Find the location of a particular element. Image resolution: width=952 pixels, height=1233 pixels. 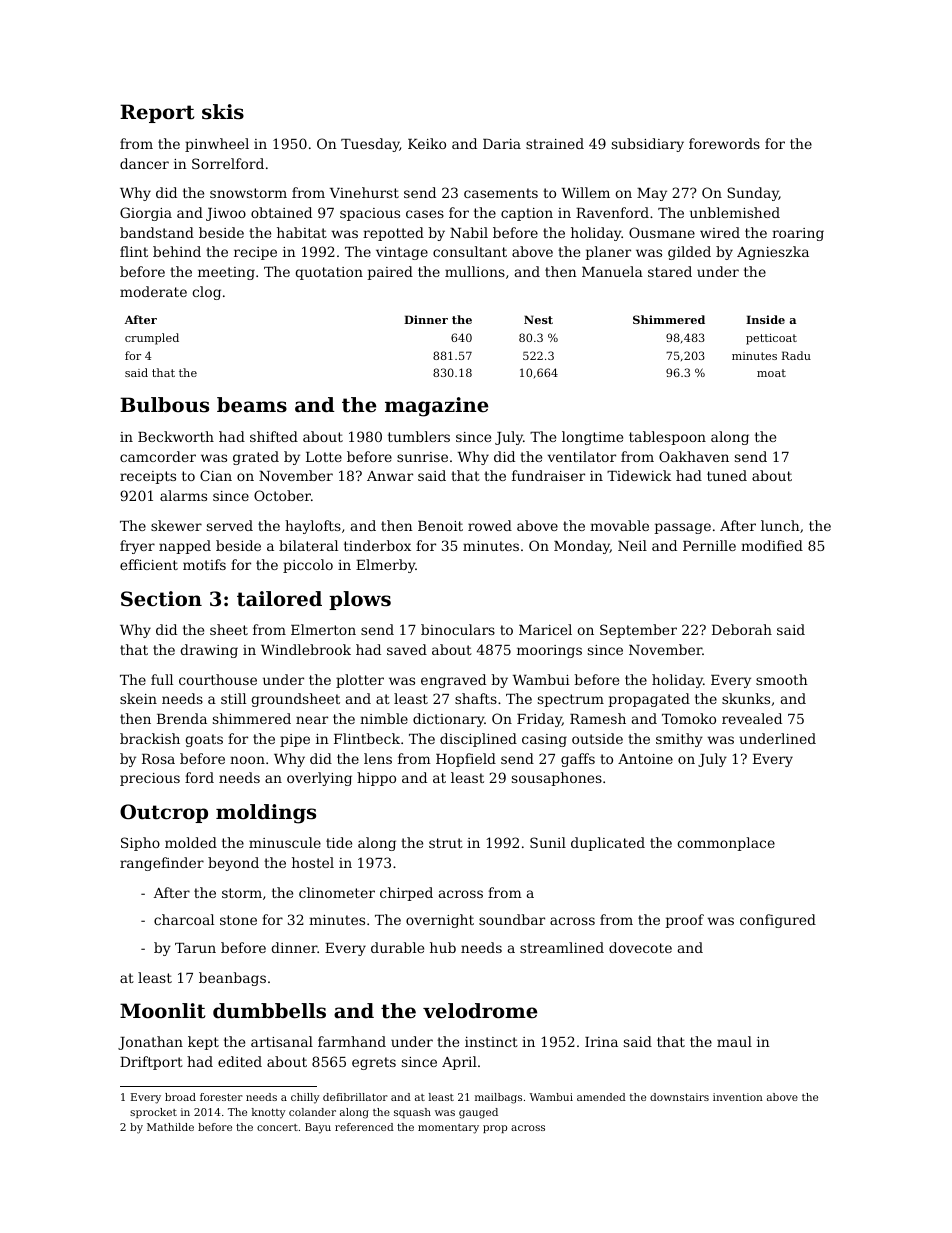

forewords is located at coordinates (724, 143).
